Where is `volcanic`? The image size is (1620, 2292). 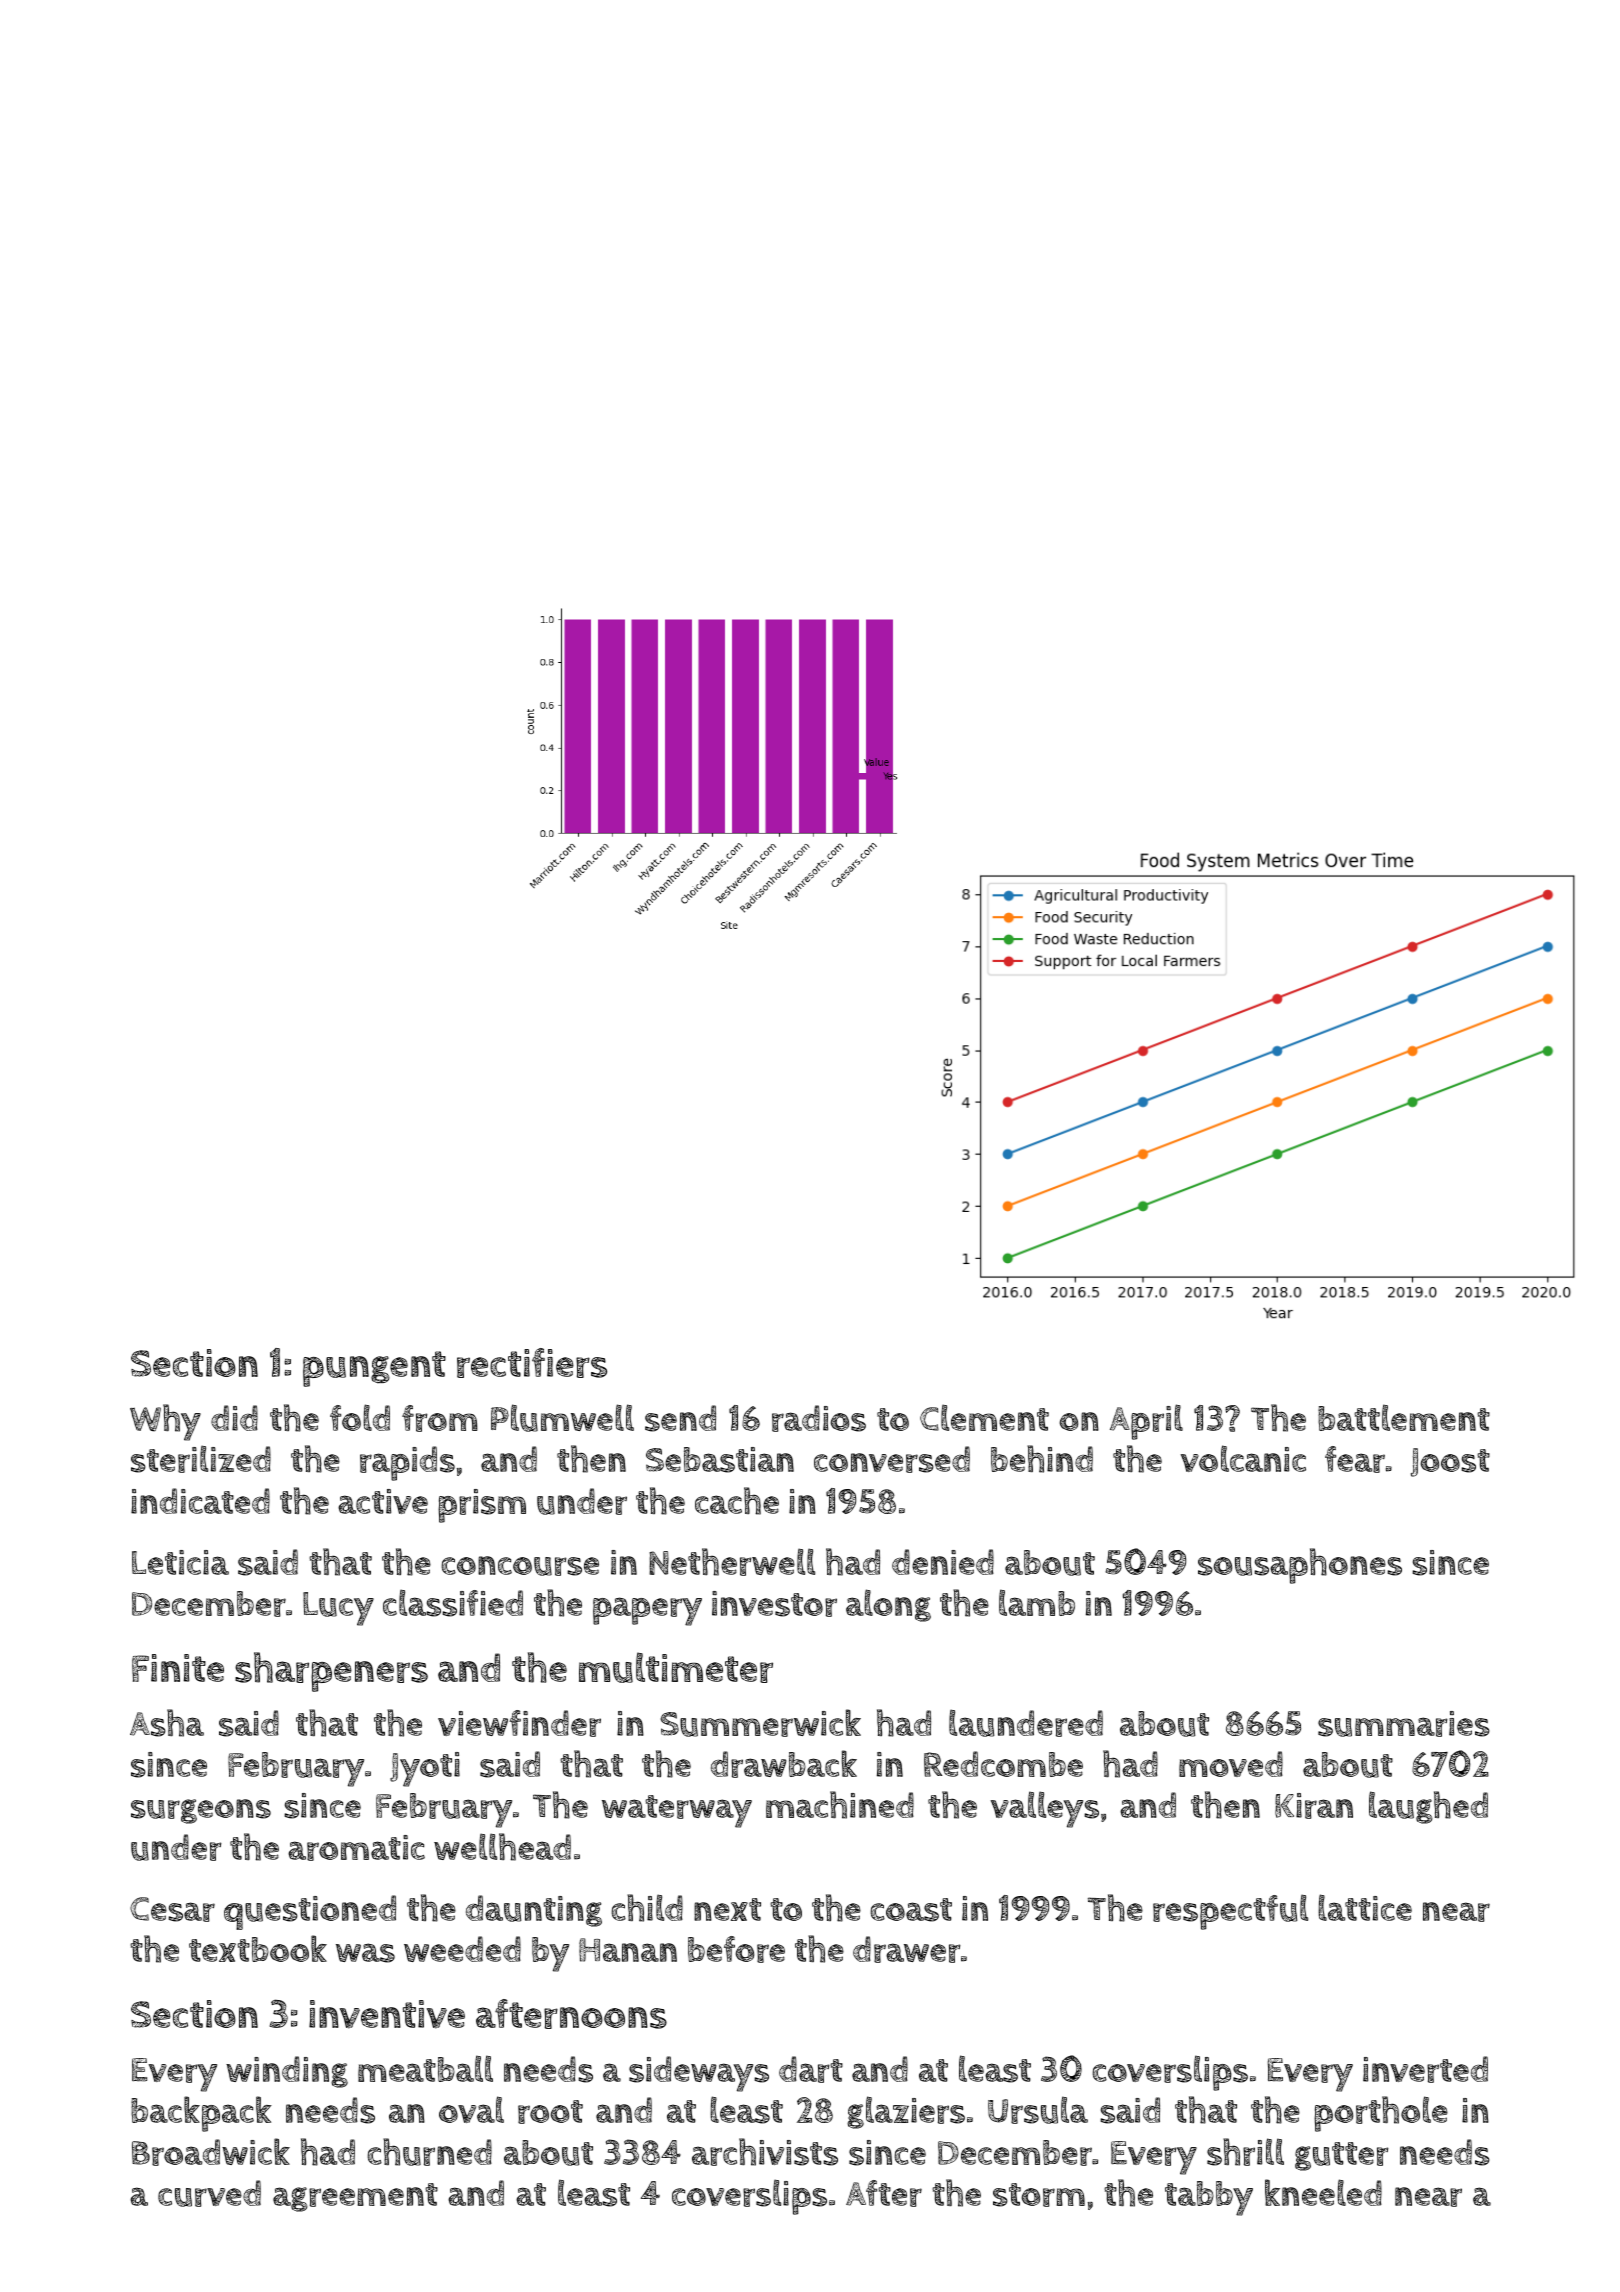
volcanic is located at coordinates (1243, 1458).
